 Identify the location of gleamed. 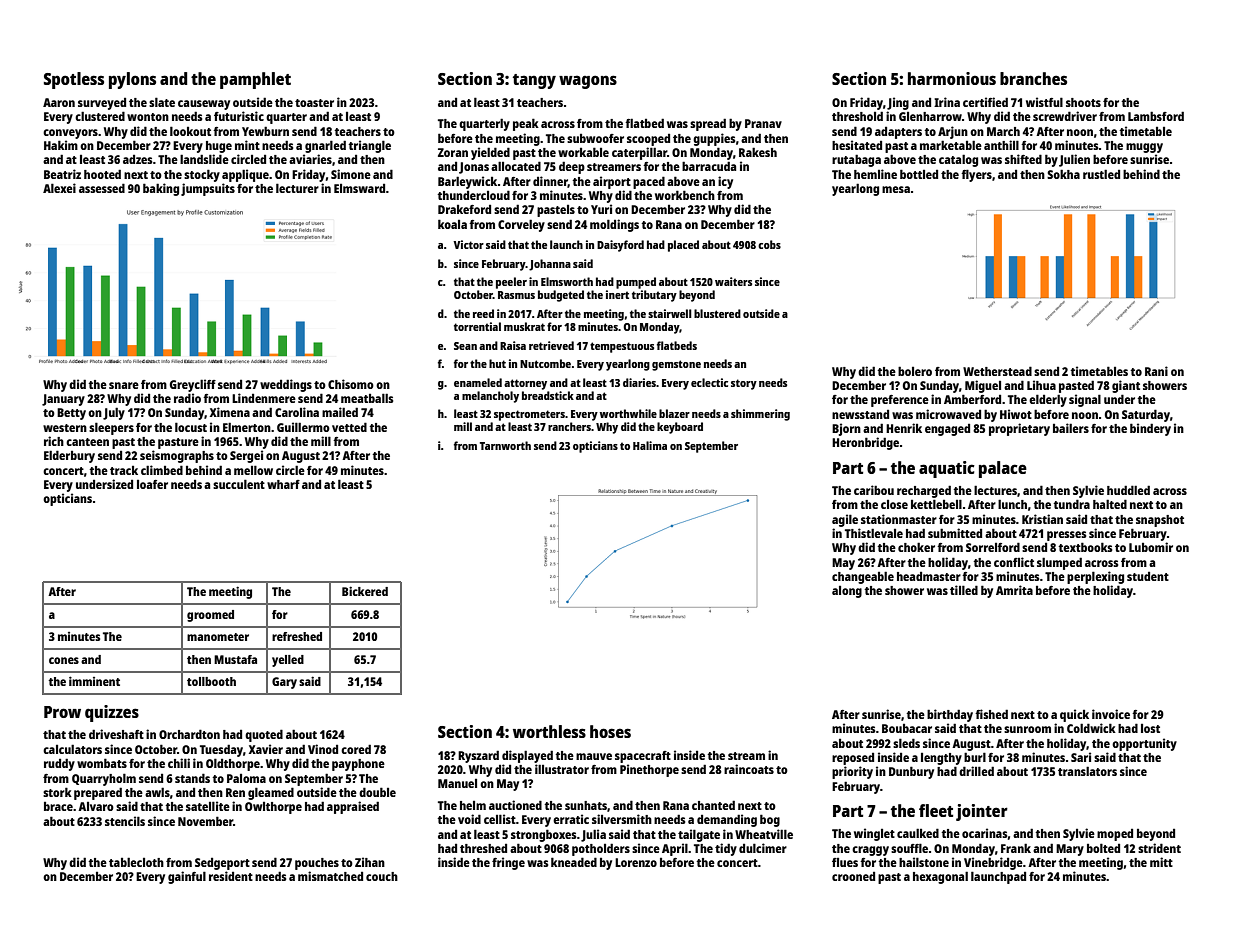
(271, 793).
